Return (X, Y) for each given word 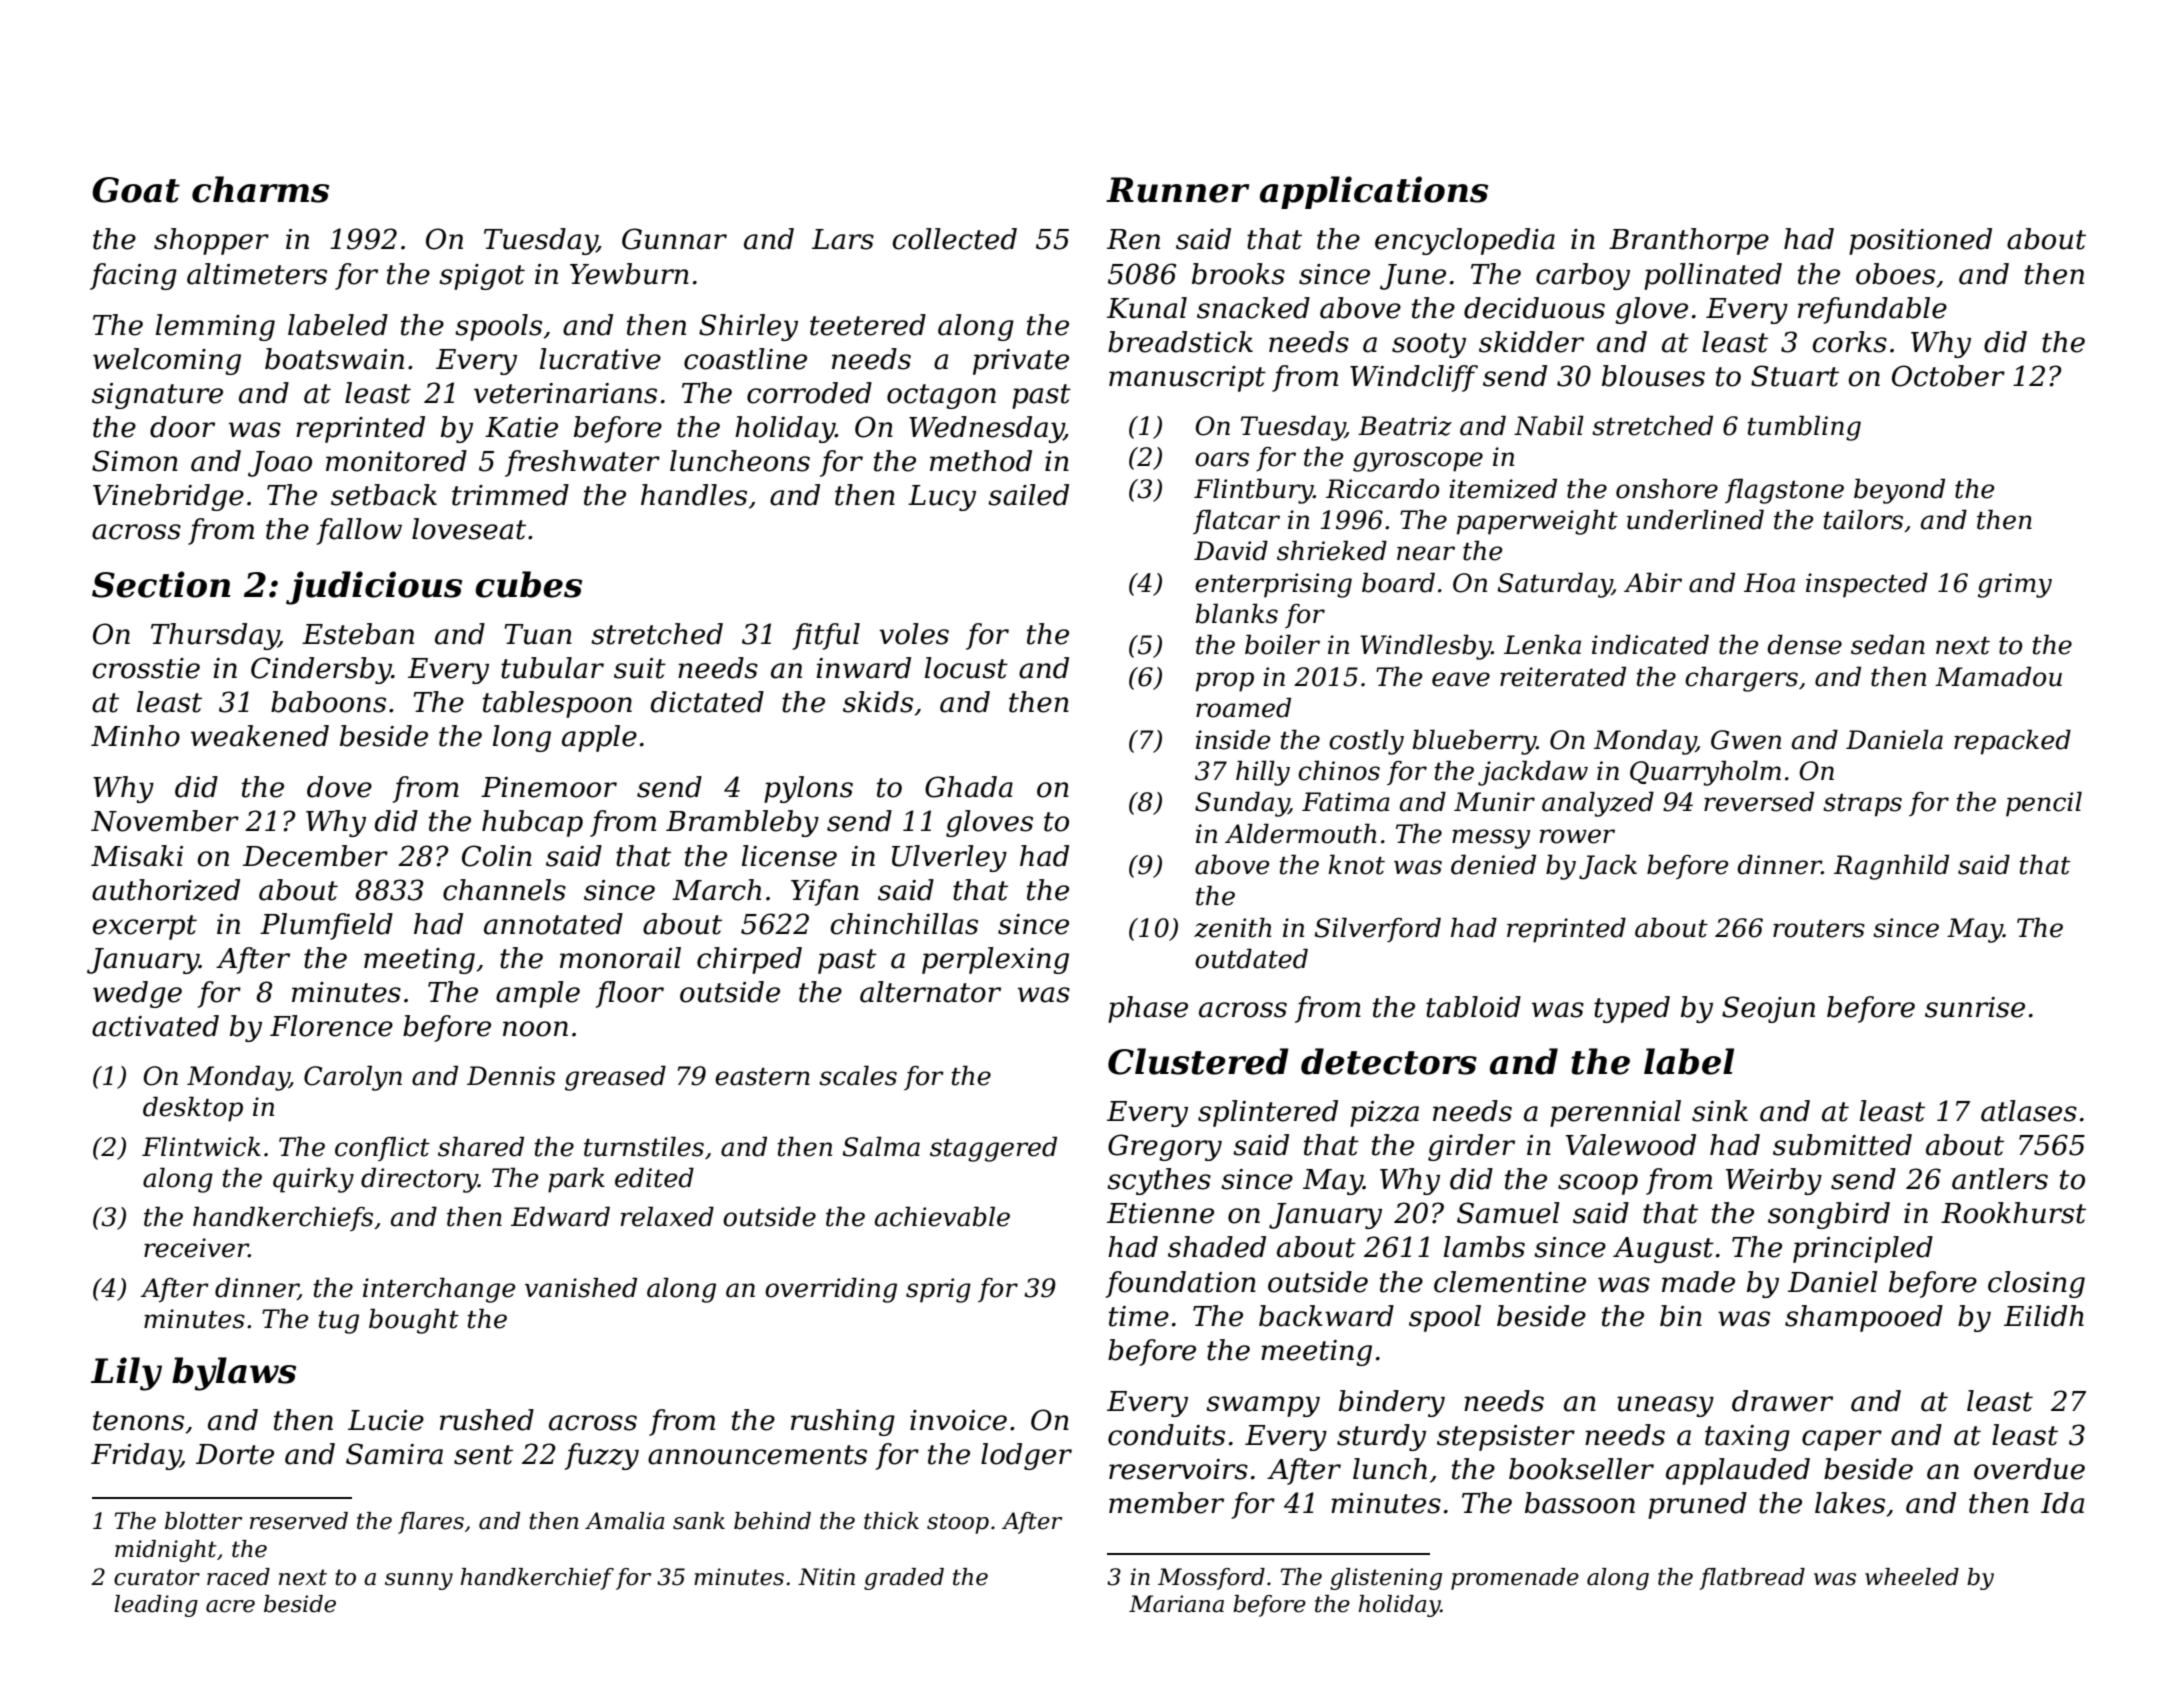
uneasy (1665, 1406)
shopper (211, 241)
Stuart (1795, 376)
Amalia (624, 1521)
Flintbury (1253, 491)
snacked (1253, 308)
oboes (1895, 274)
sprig (938, 1290)
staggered (993, 1149)
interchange (439, 1290)
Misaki (137, 856)
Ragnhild (1891, 867)
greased (615, 1078)
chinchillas (904, 924)
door (182, 427)
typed (1632, 1009)
